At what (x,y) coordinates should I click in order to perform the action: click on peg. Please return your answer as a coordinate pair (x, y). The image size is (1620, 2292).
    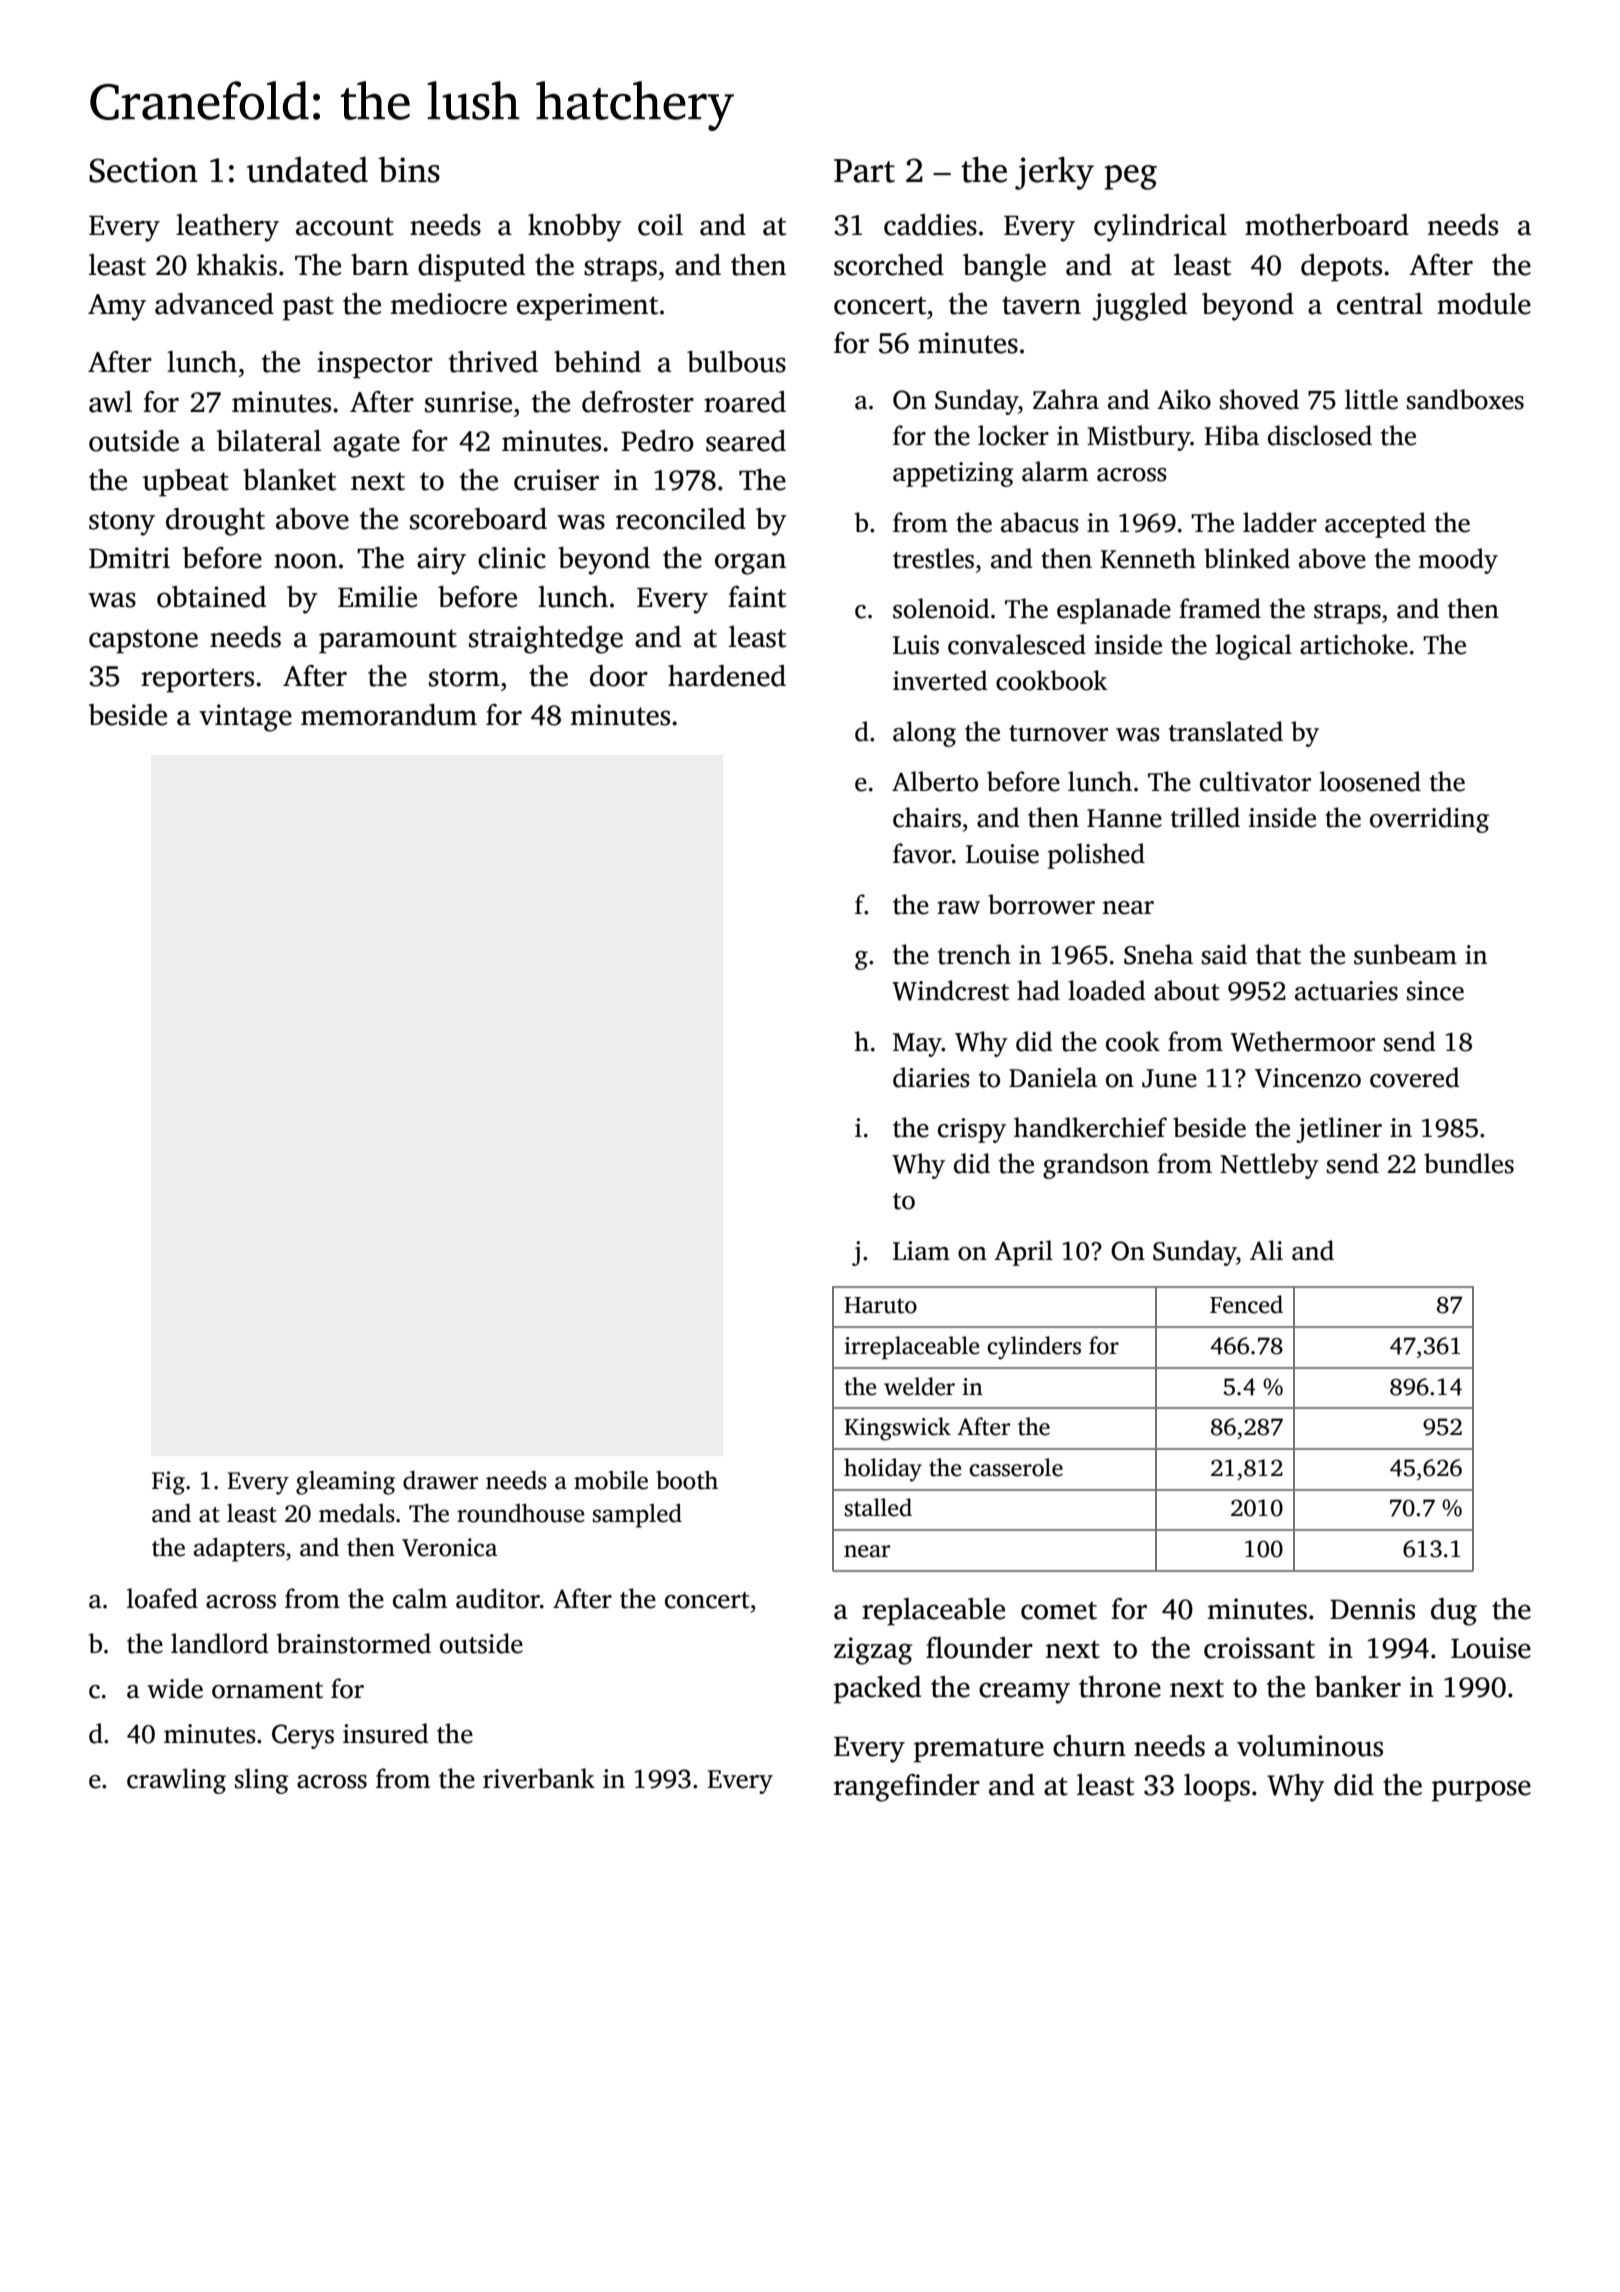
    Looking at the image, I should click on (1130, 177).
